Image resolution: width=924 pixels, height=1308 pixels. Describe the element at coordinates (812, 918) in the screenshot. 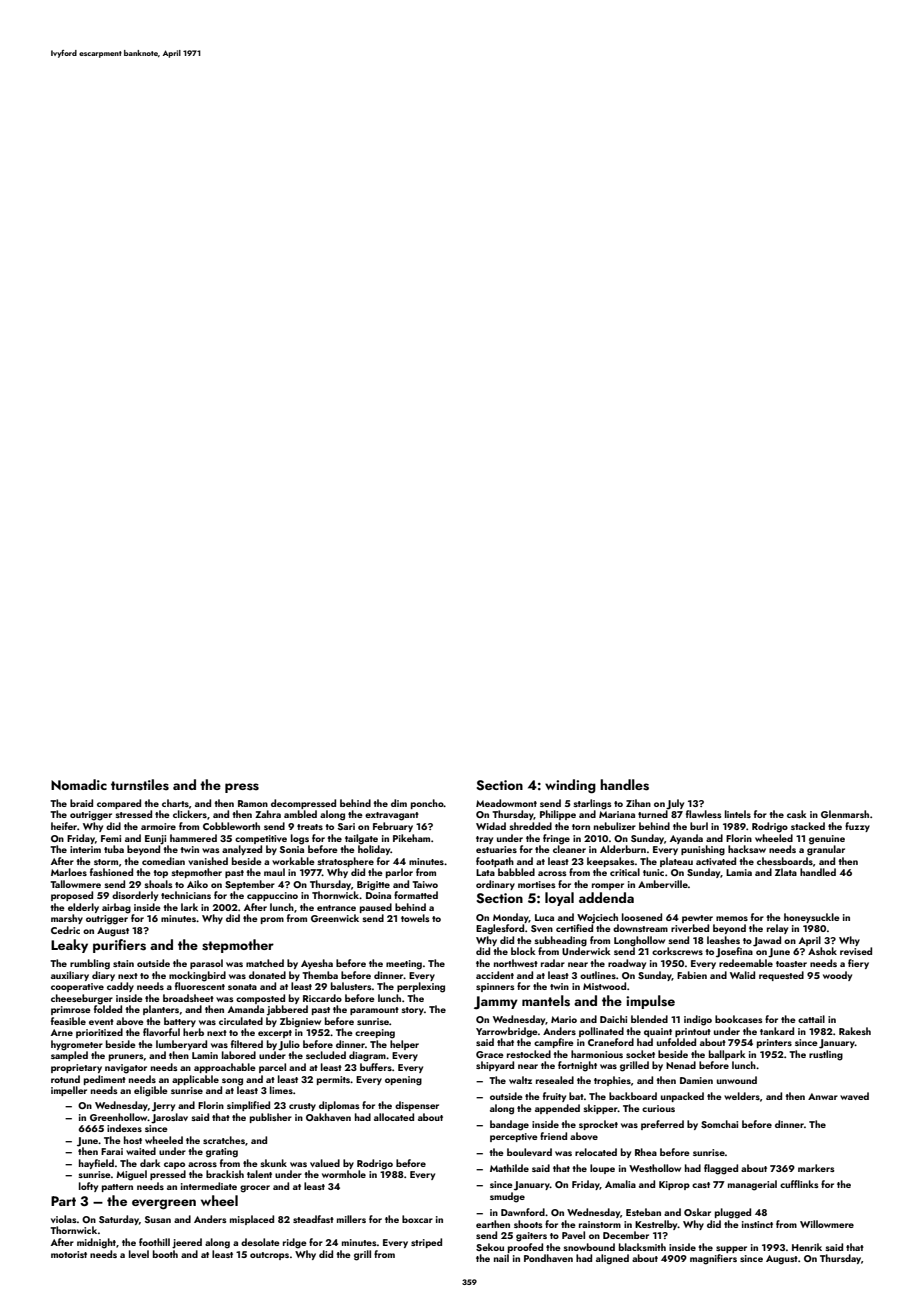

I see `honeysuckle` at that location.
